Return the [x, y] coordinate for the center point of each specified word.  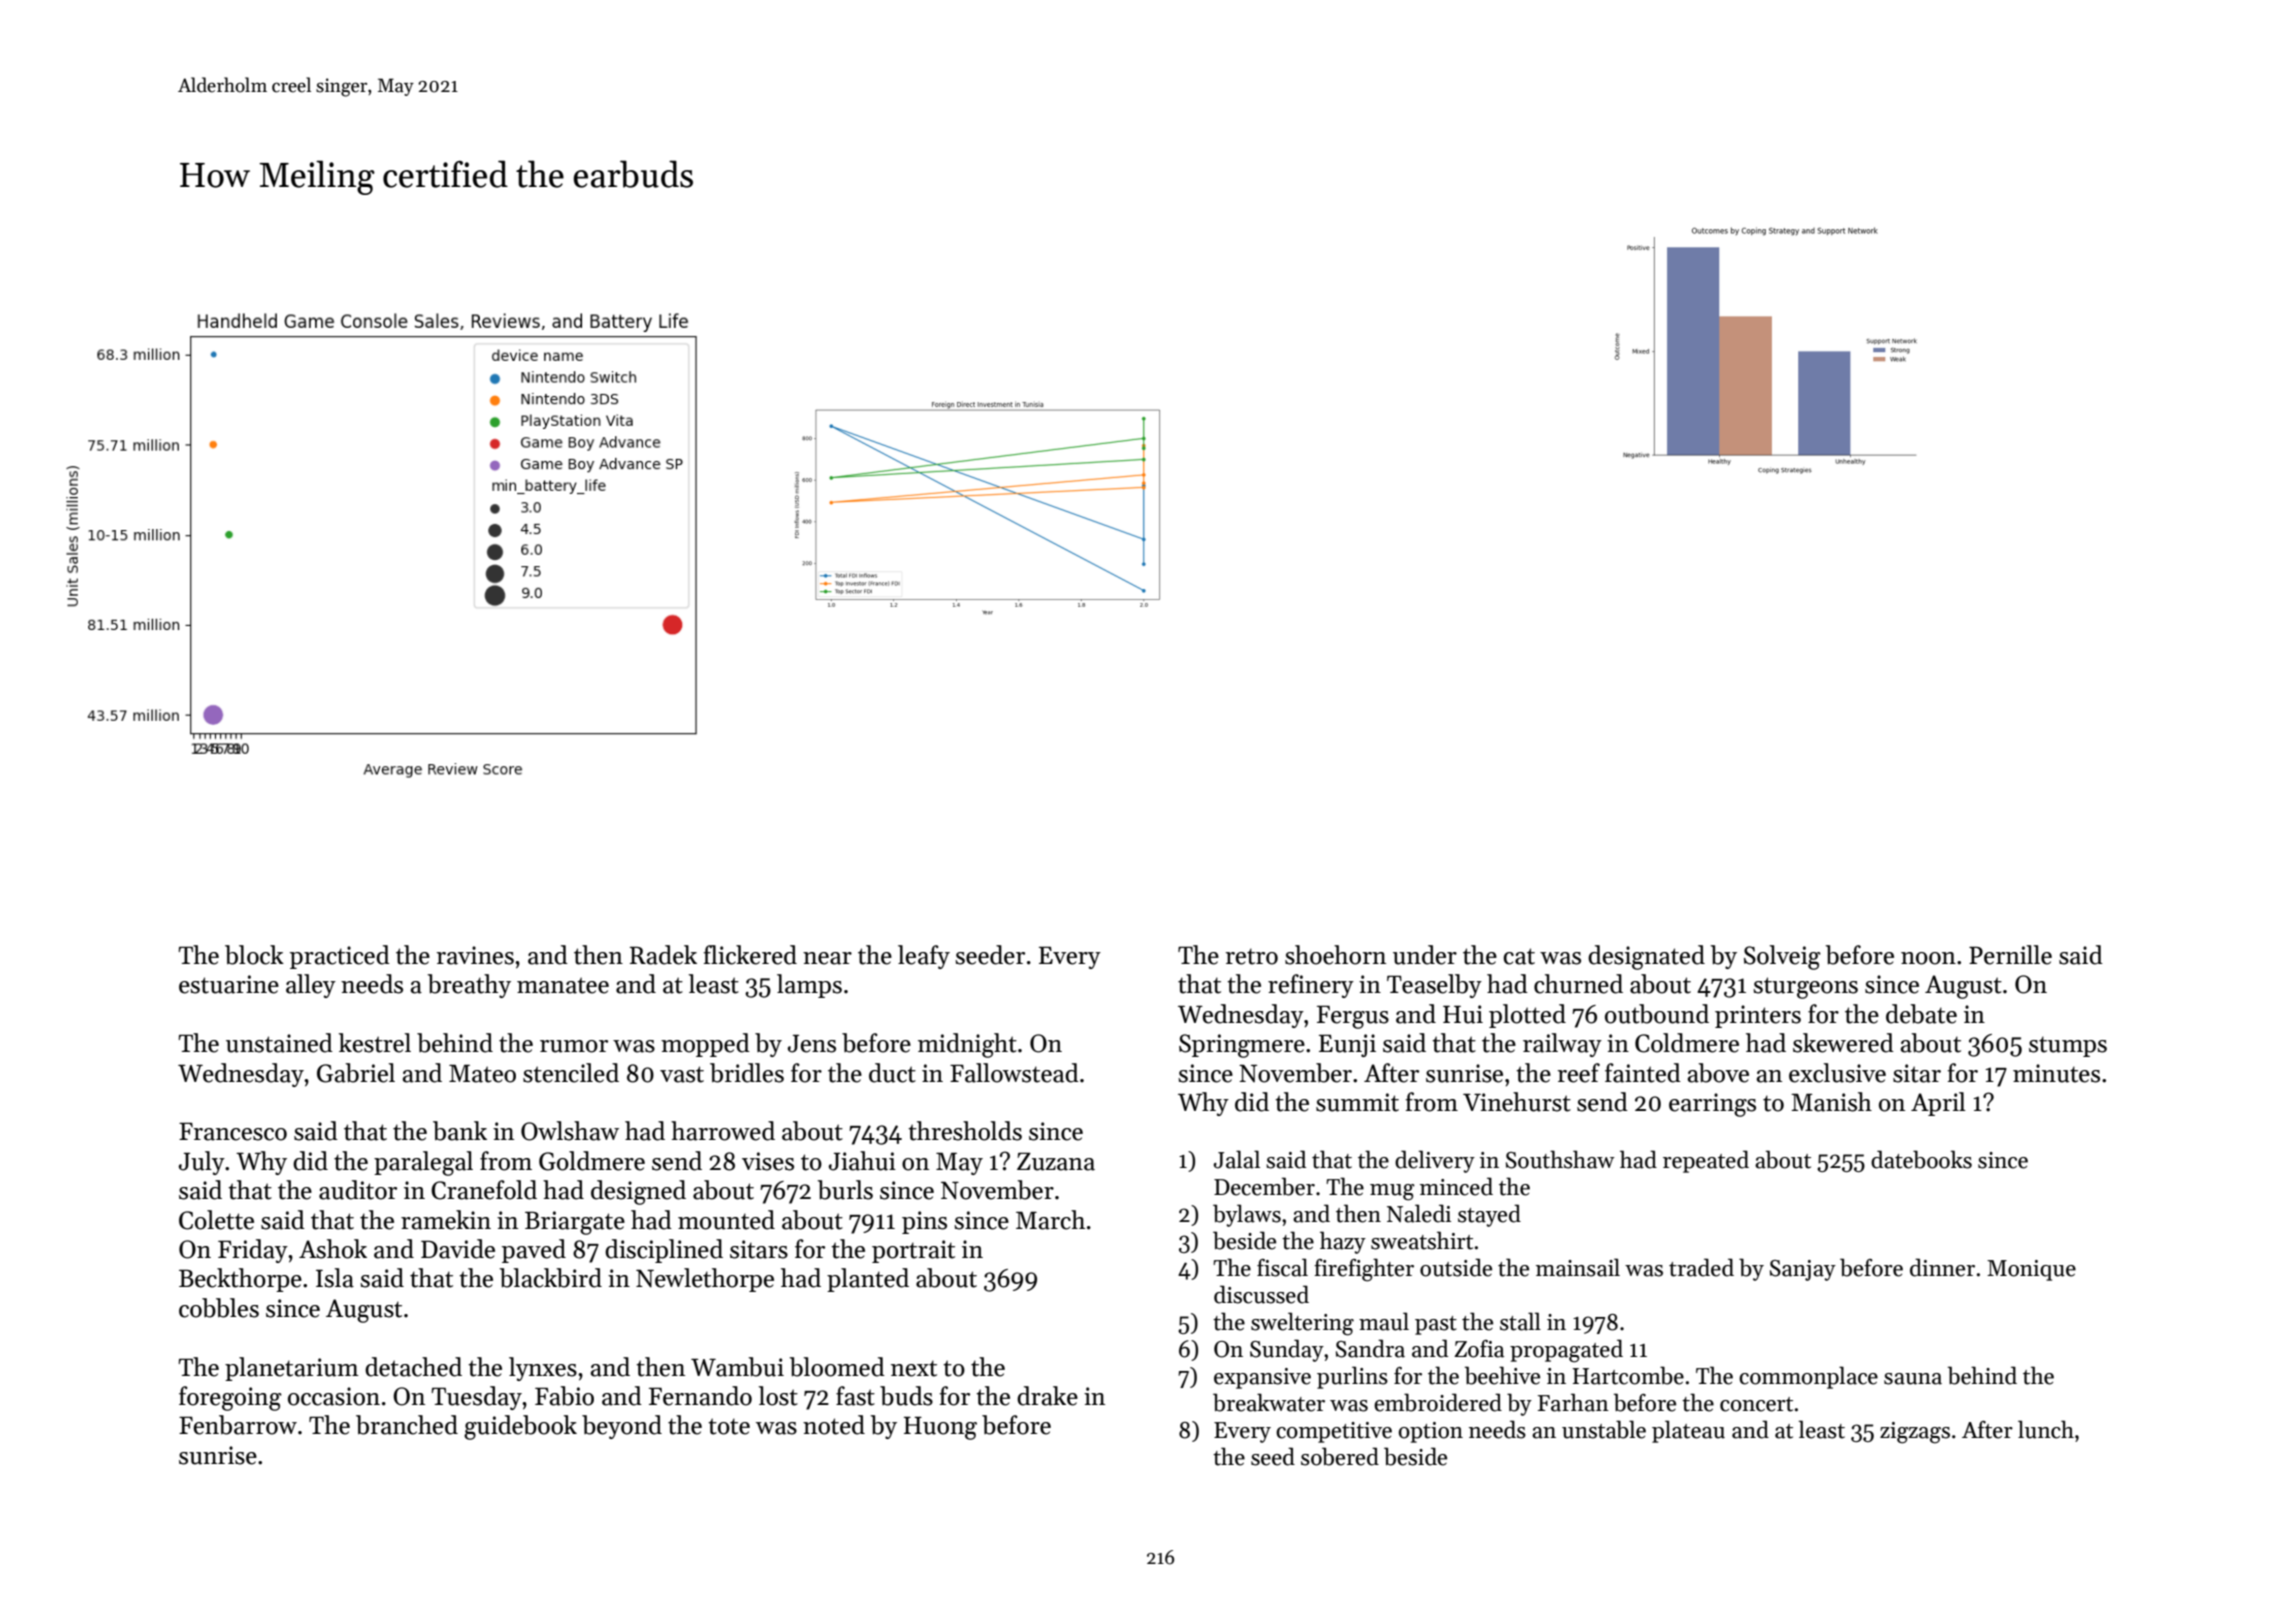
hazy [1343, 1242]
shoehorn [1335, 955]
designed [638, 1192]
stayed [1489, 1215]
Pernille [2010, 955]
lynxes [543, 1369]
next [914, 1368]
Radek [663, 955]
